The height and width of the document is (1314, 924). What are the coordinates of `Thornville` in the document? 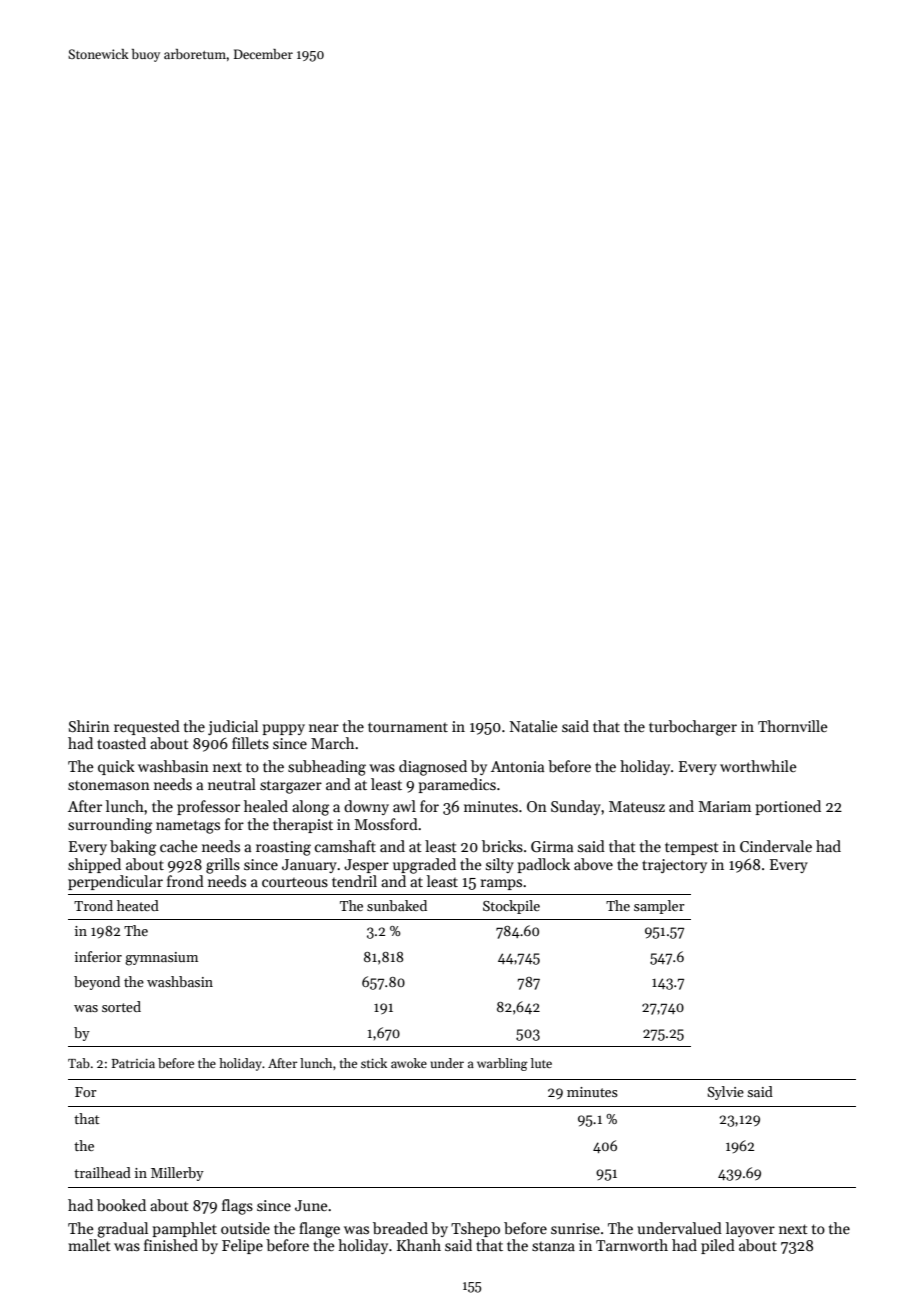 It's located at (793, 726).
